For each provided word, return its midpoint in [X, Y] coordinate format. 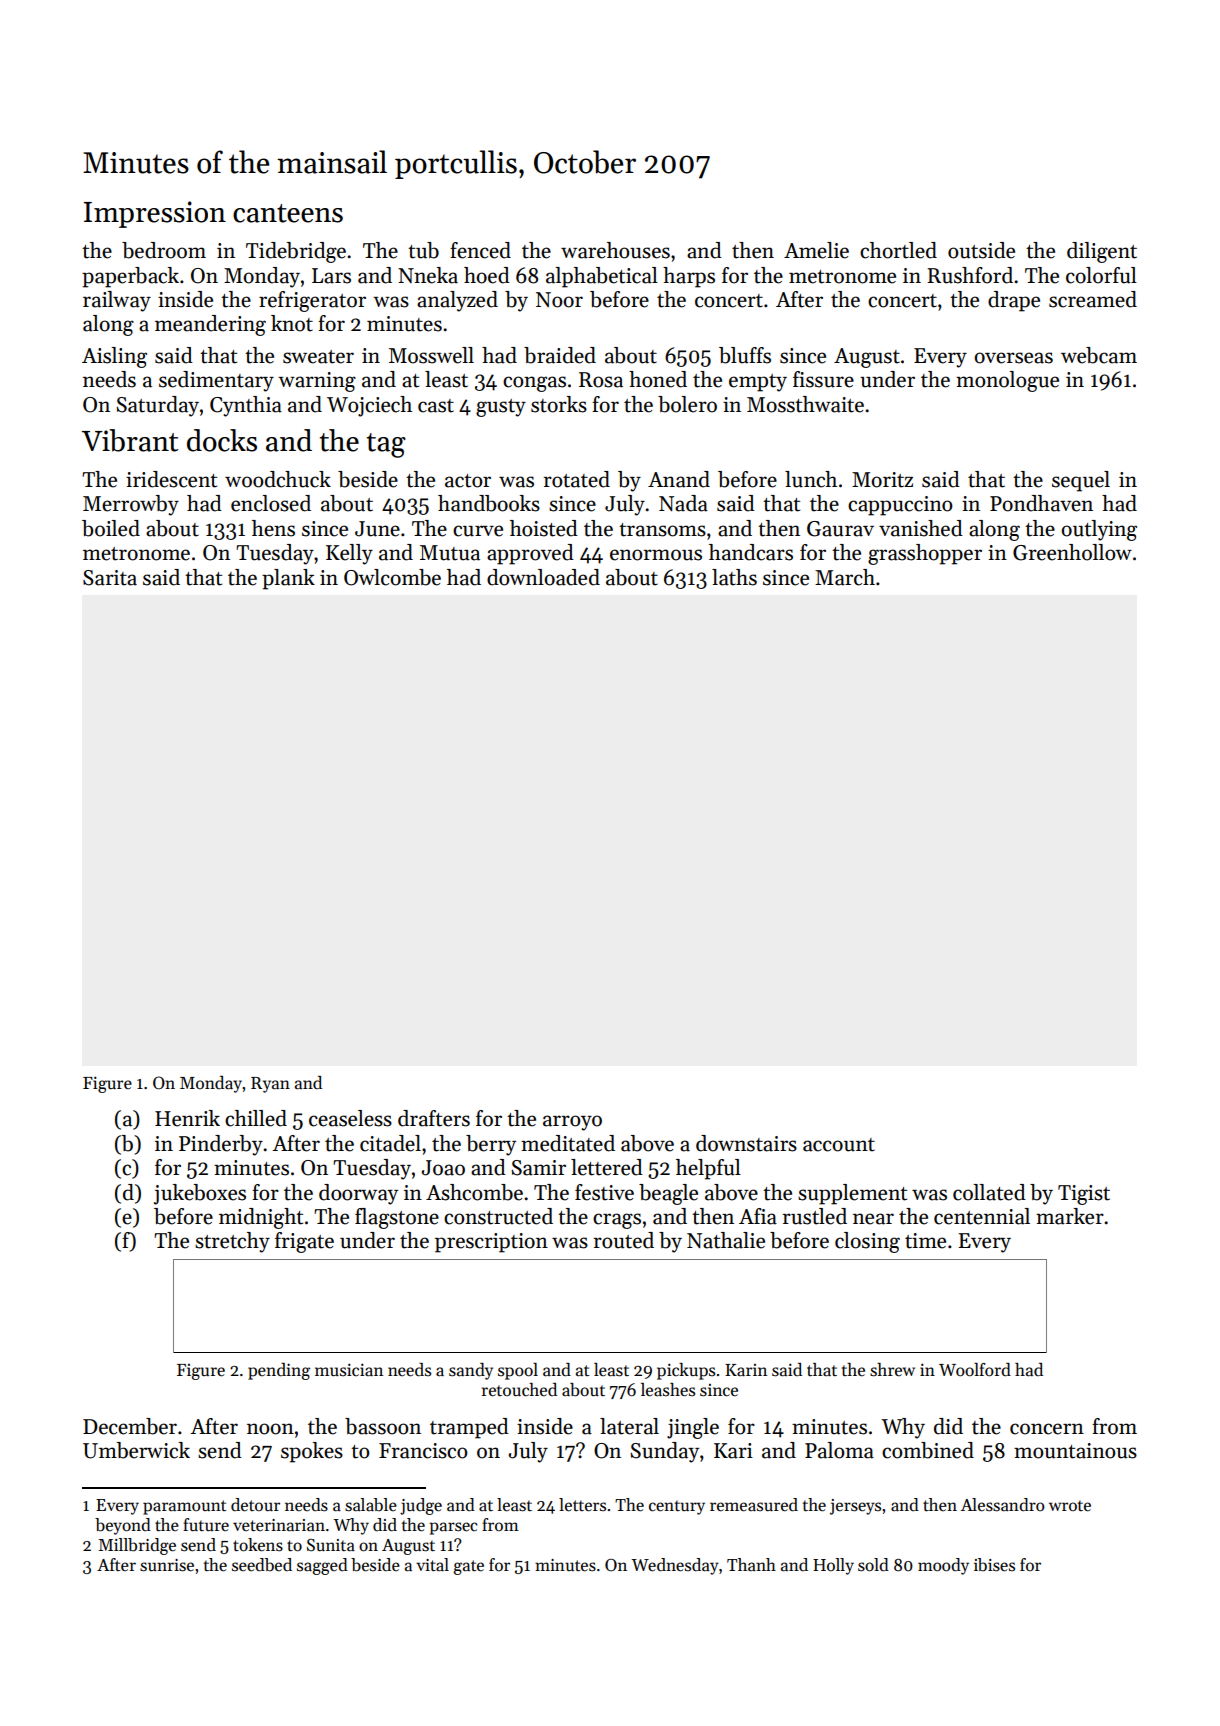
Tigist [1084, 1195]
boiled [111, 528]
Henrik [187, 1118]
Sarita [110, 578]
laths [734, 577]
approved [530, 554]
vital [432, 1565]
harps [689, 277]
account [839, 1145]
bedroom [164, 250]
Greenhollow [1072, 552]
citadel [390, 1143]
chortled [898, 250]
